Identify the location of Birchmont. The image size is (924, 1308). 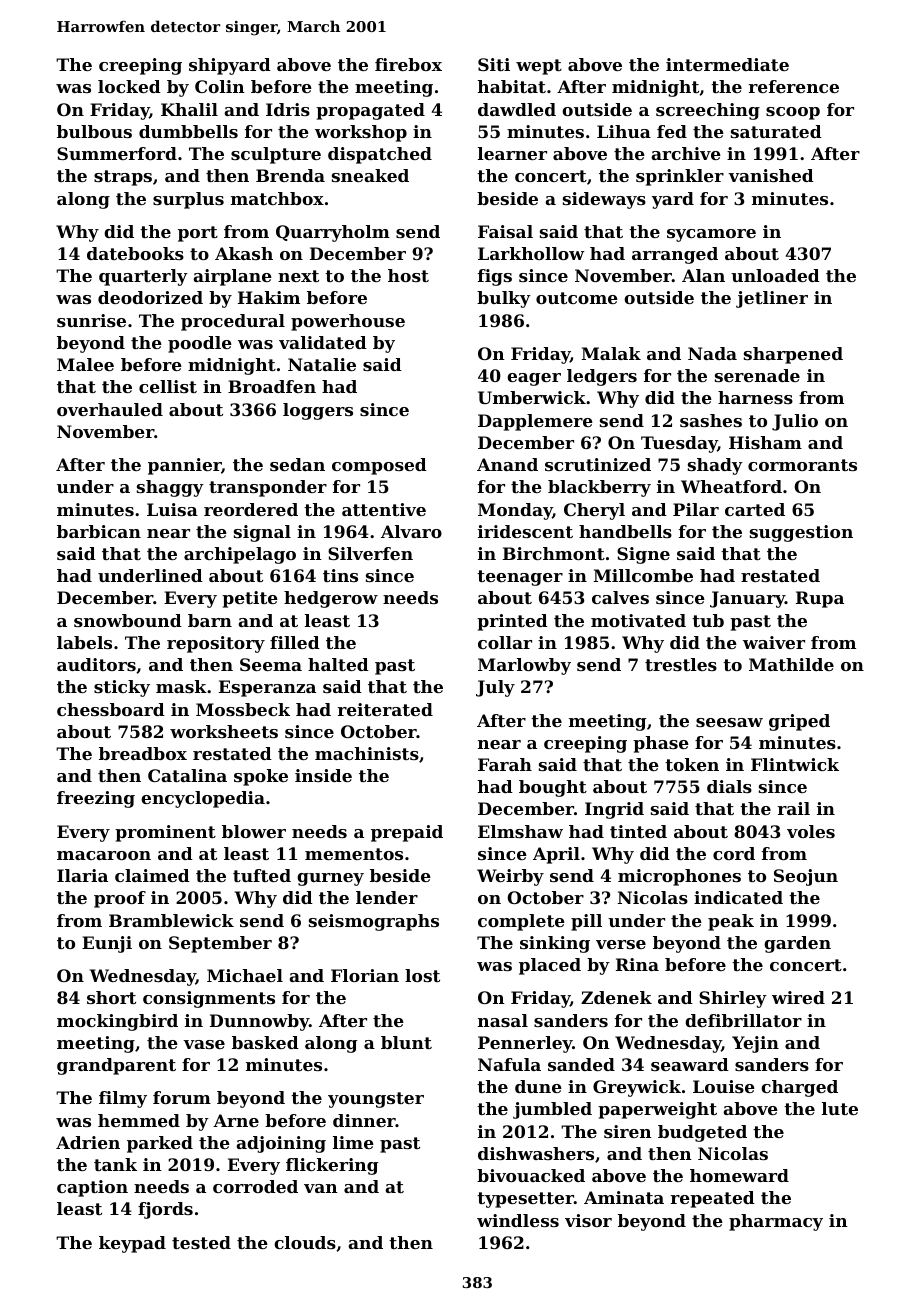
(554, 553).
